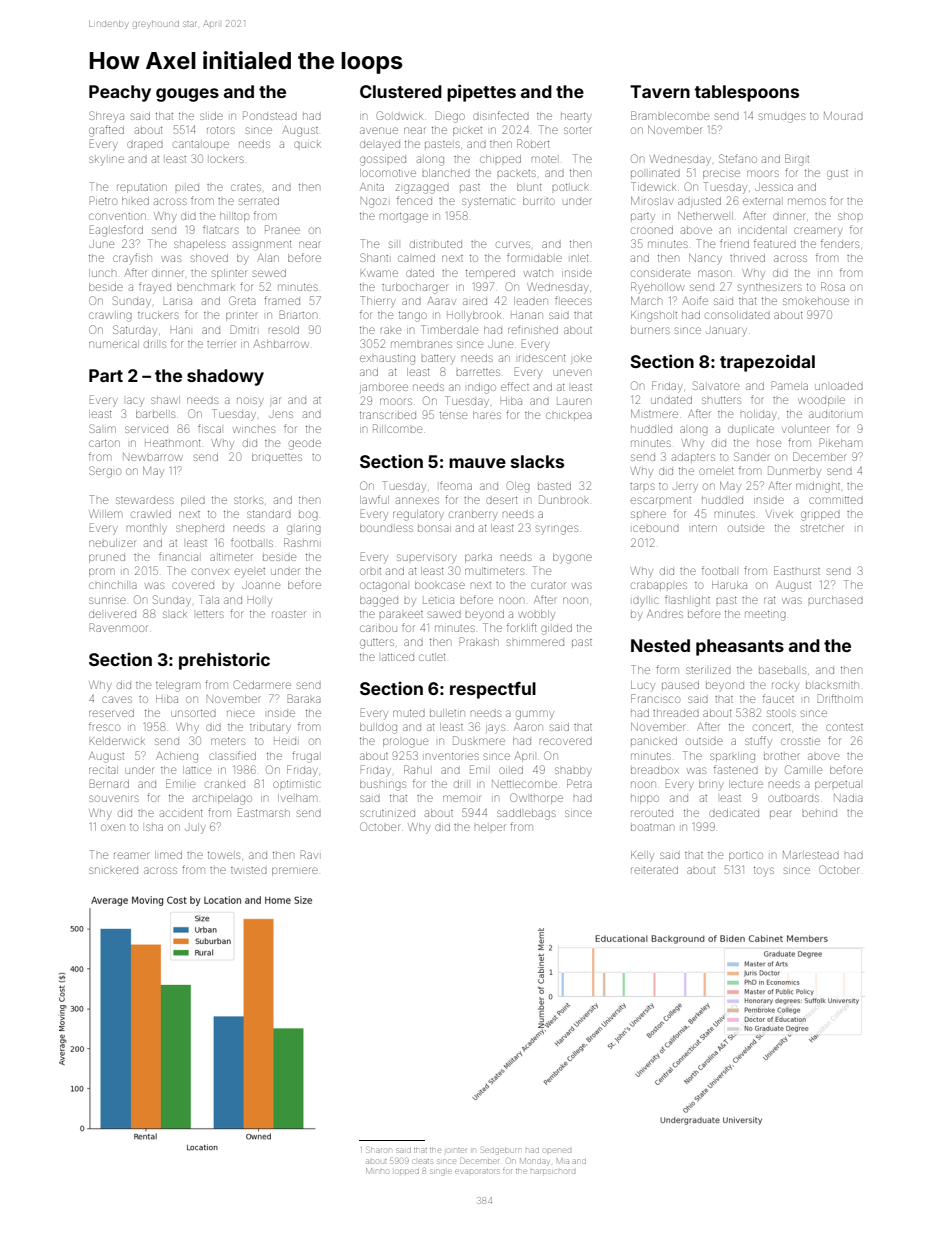 This screenshot has height=1233, width=952. Describe the element at coordinates (409, 713) in the screenshot. I see `muted` at that location.
